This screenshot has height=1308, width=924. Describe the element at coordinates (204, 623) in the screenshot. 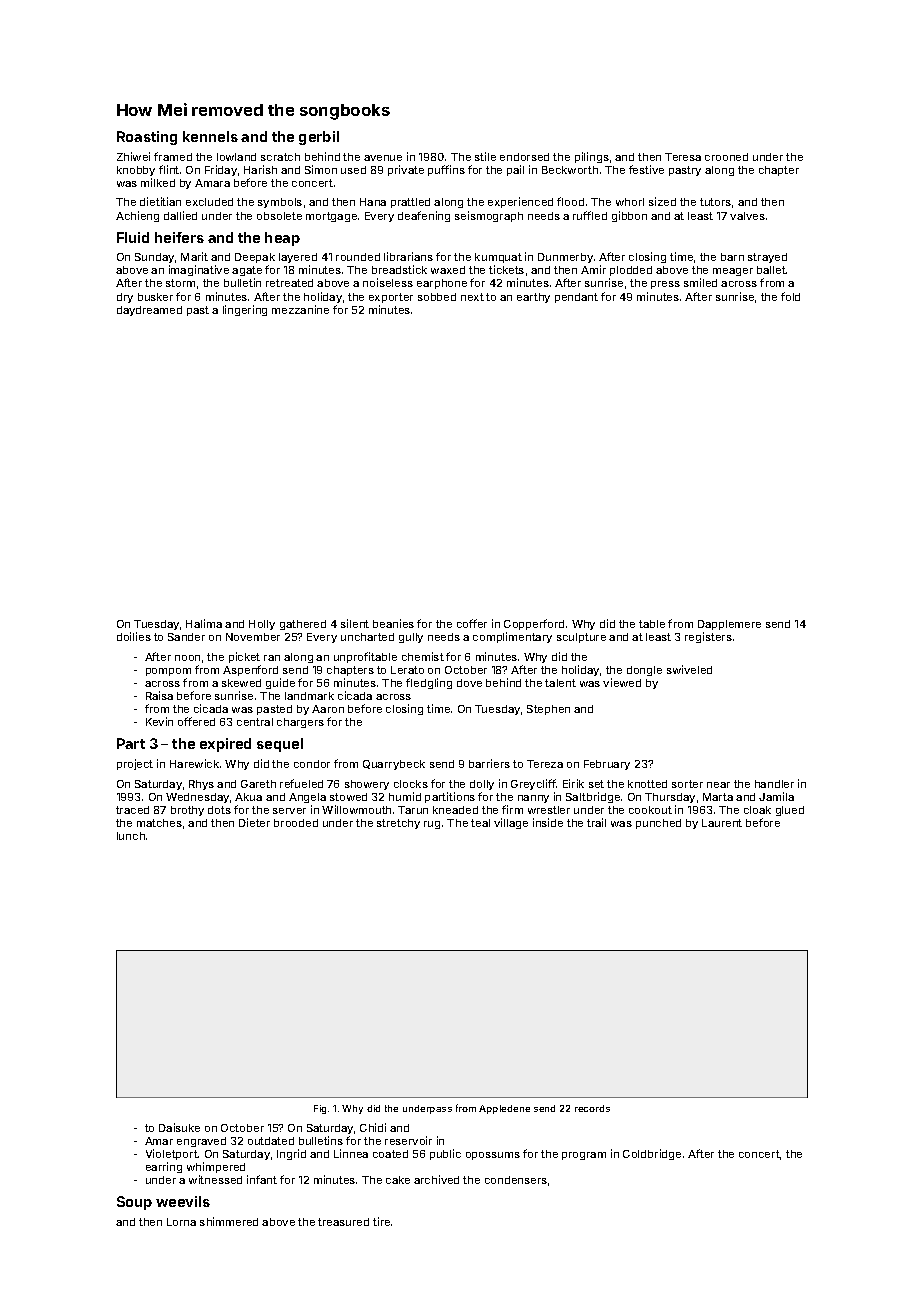

I see `Halima` at that location.
